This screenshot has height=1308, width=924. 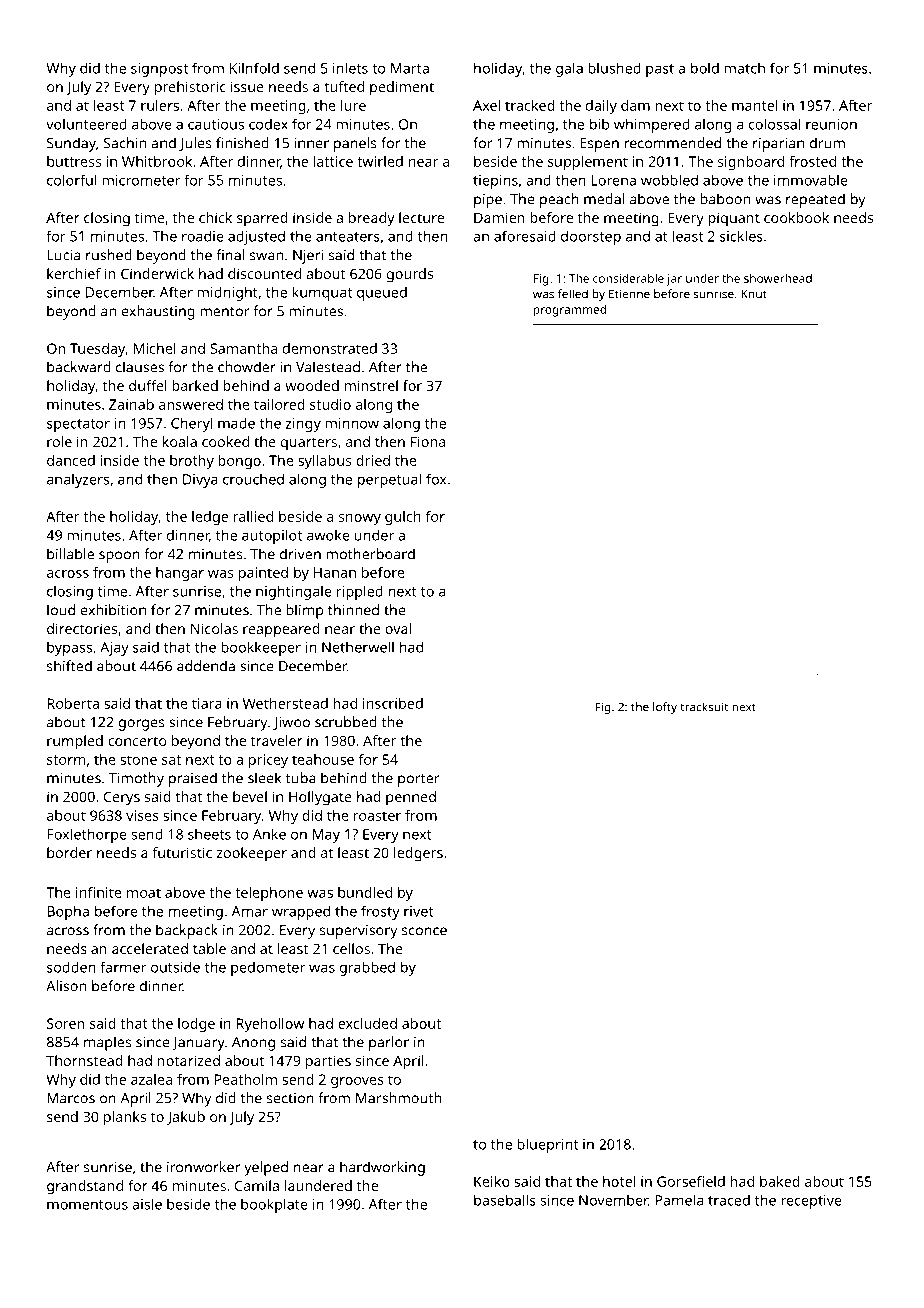 What do you see at coordinates (604, 199) in the screenshot?
I see `medal` at bounding box center [604, 199].
